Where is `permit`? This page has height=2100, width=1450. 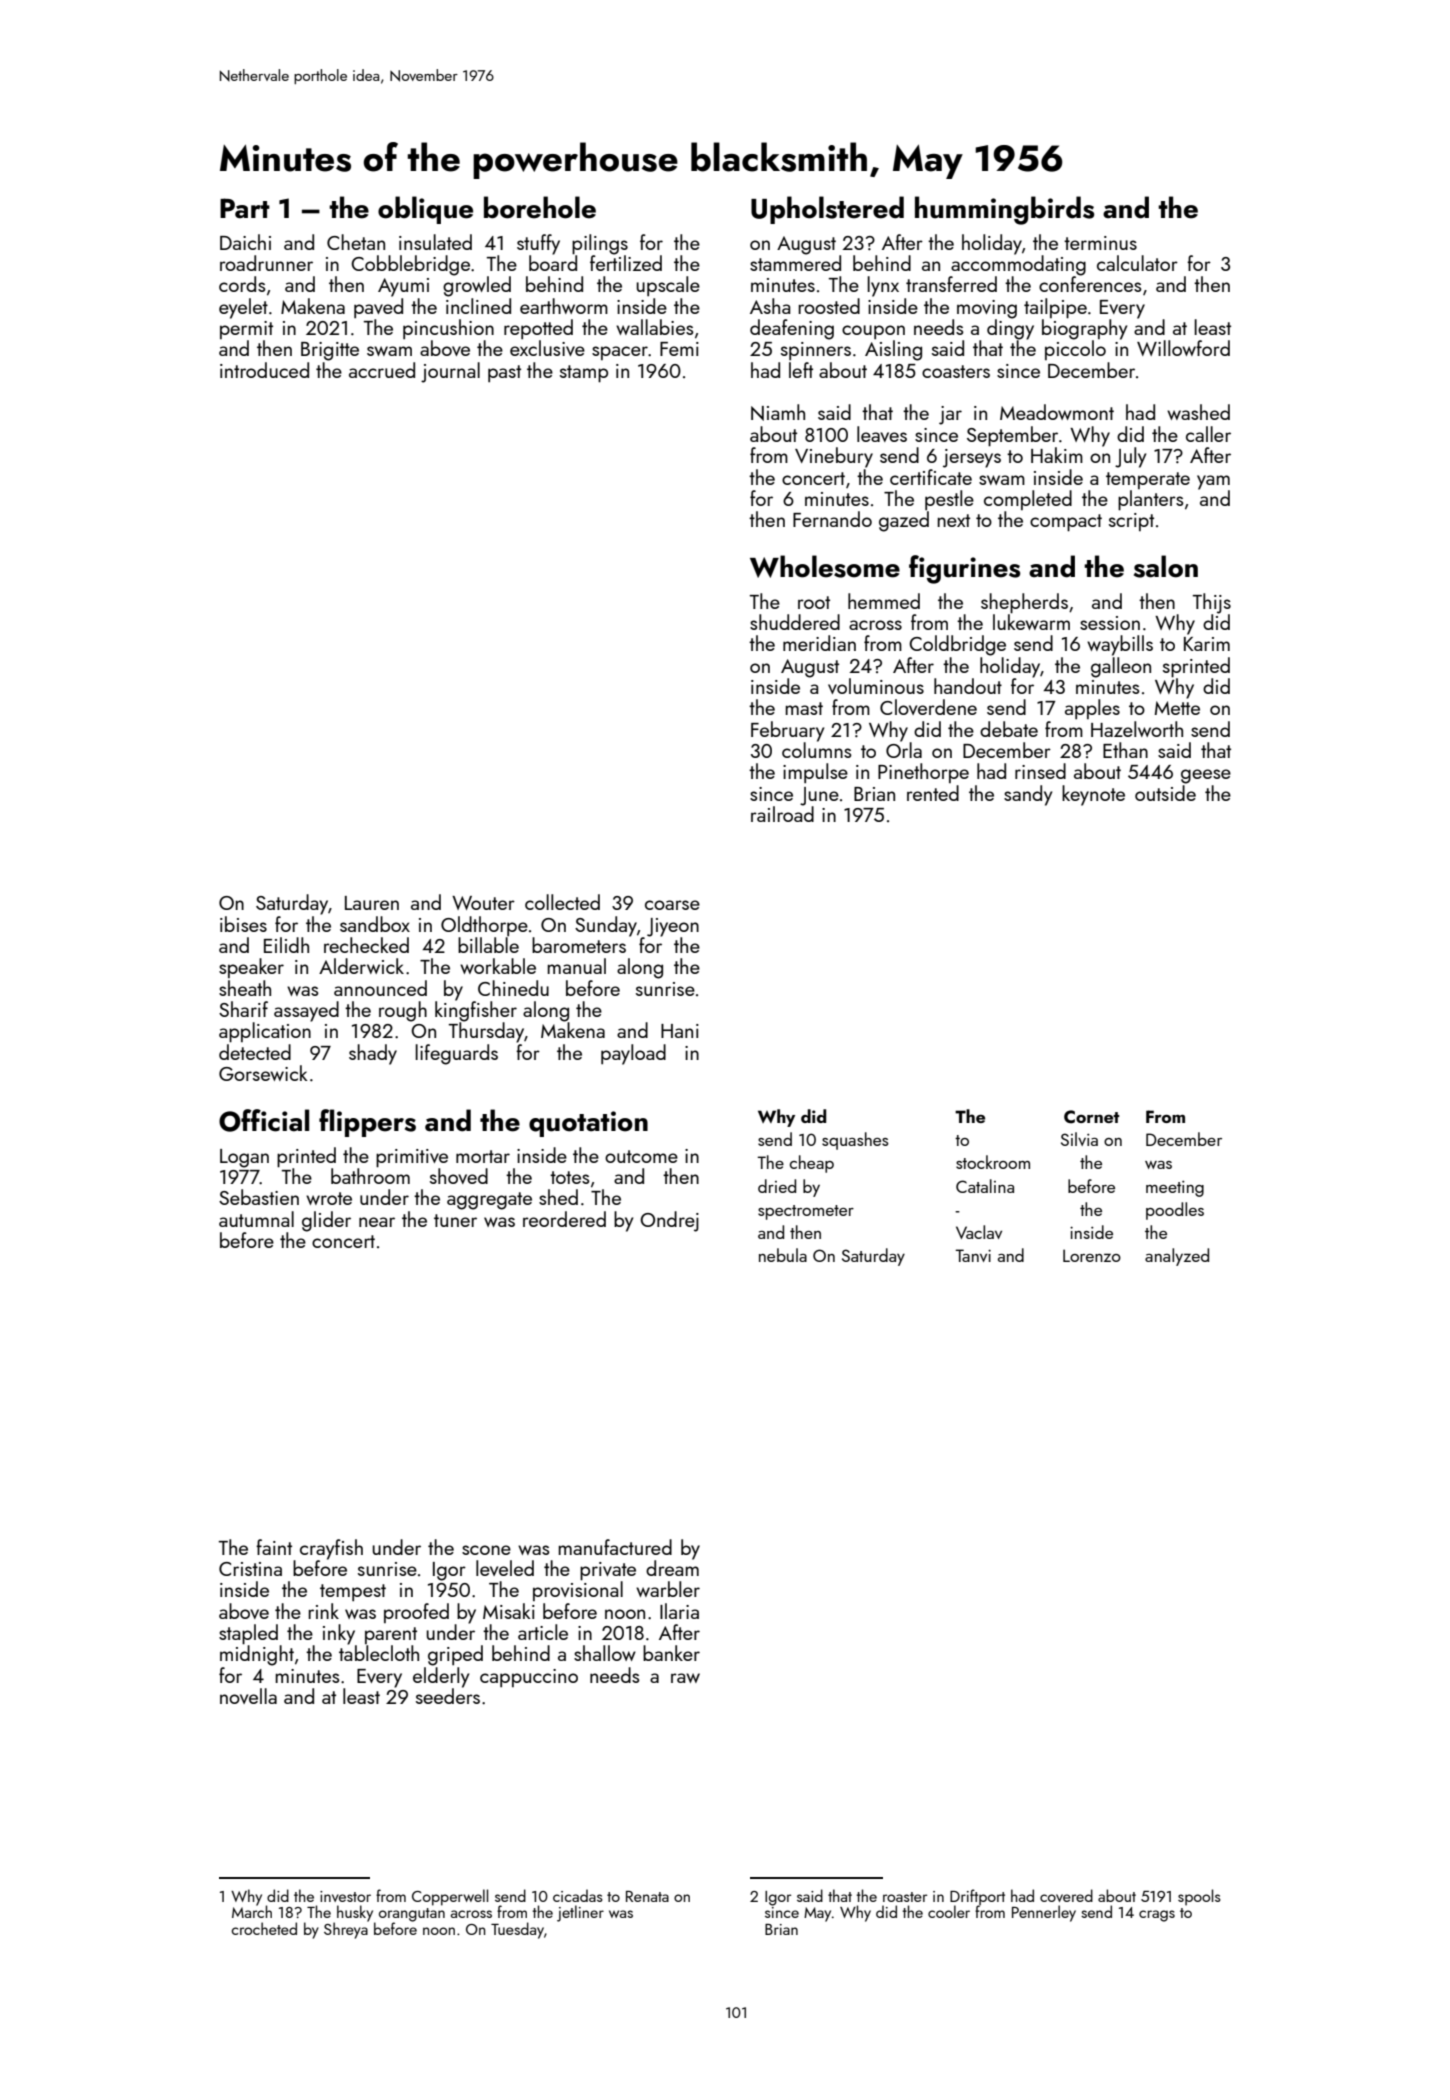
permit is located at coordinates (246, 330).
